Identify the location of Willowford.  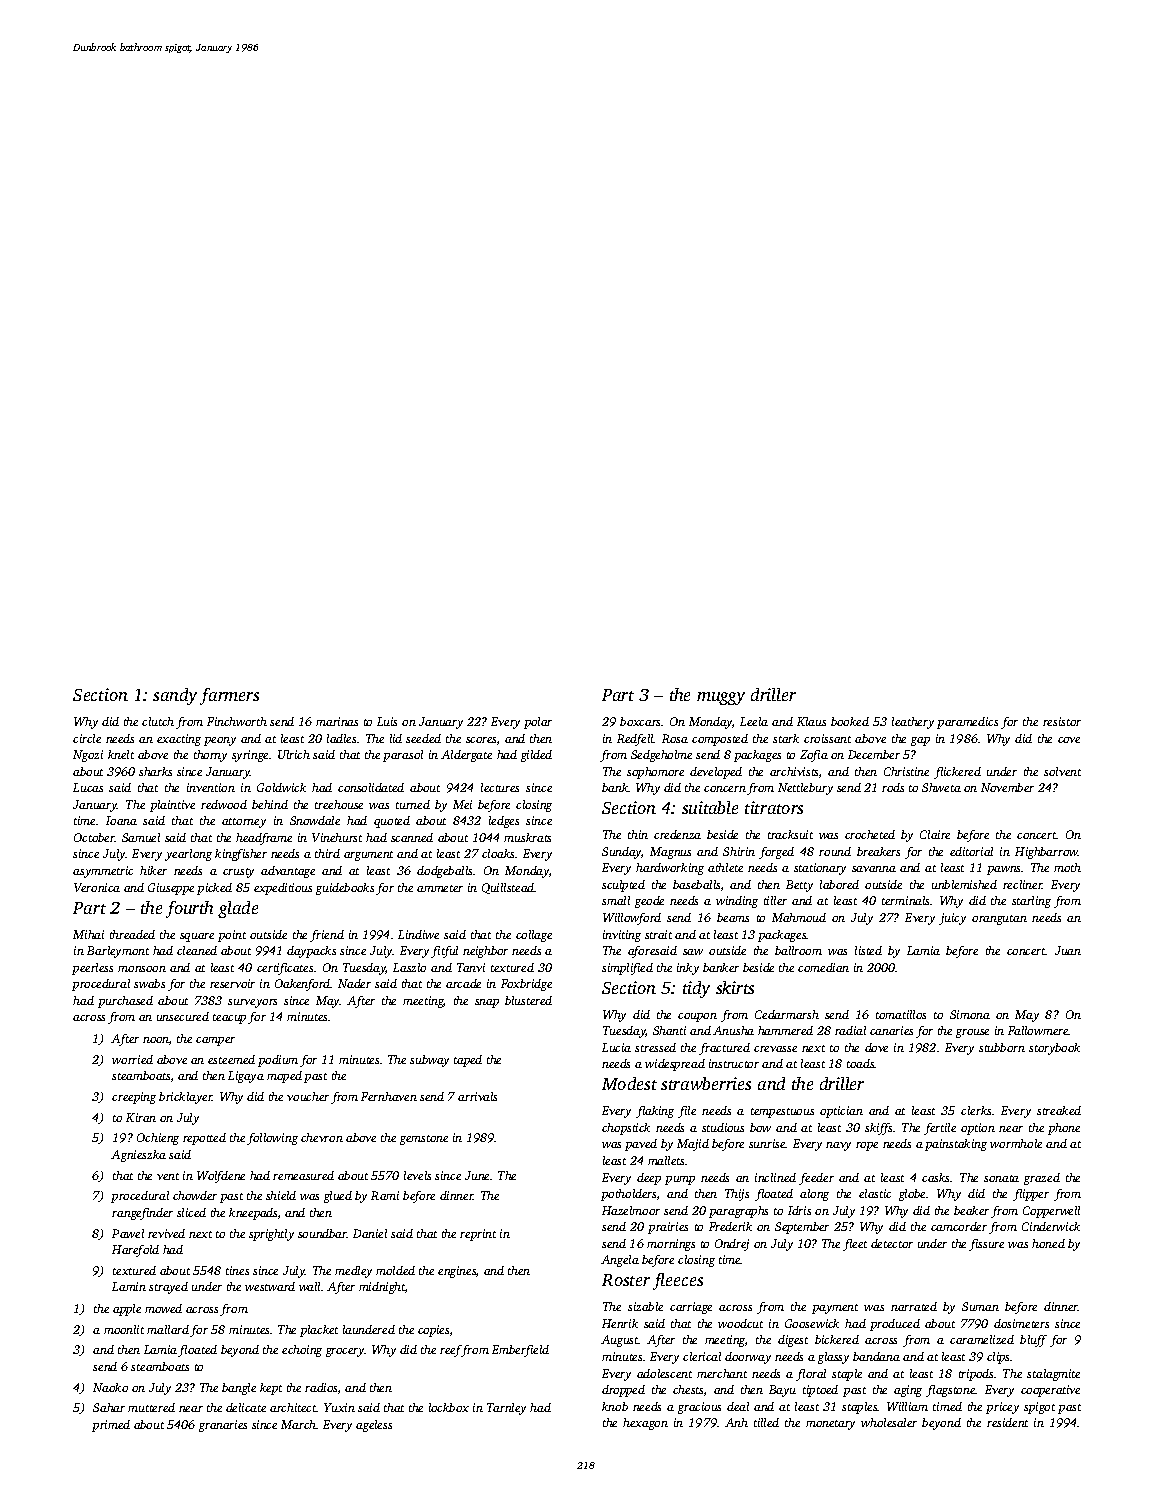
(632, 919).
